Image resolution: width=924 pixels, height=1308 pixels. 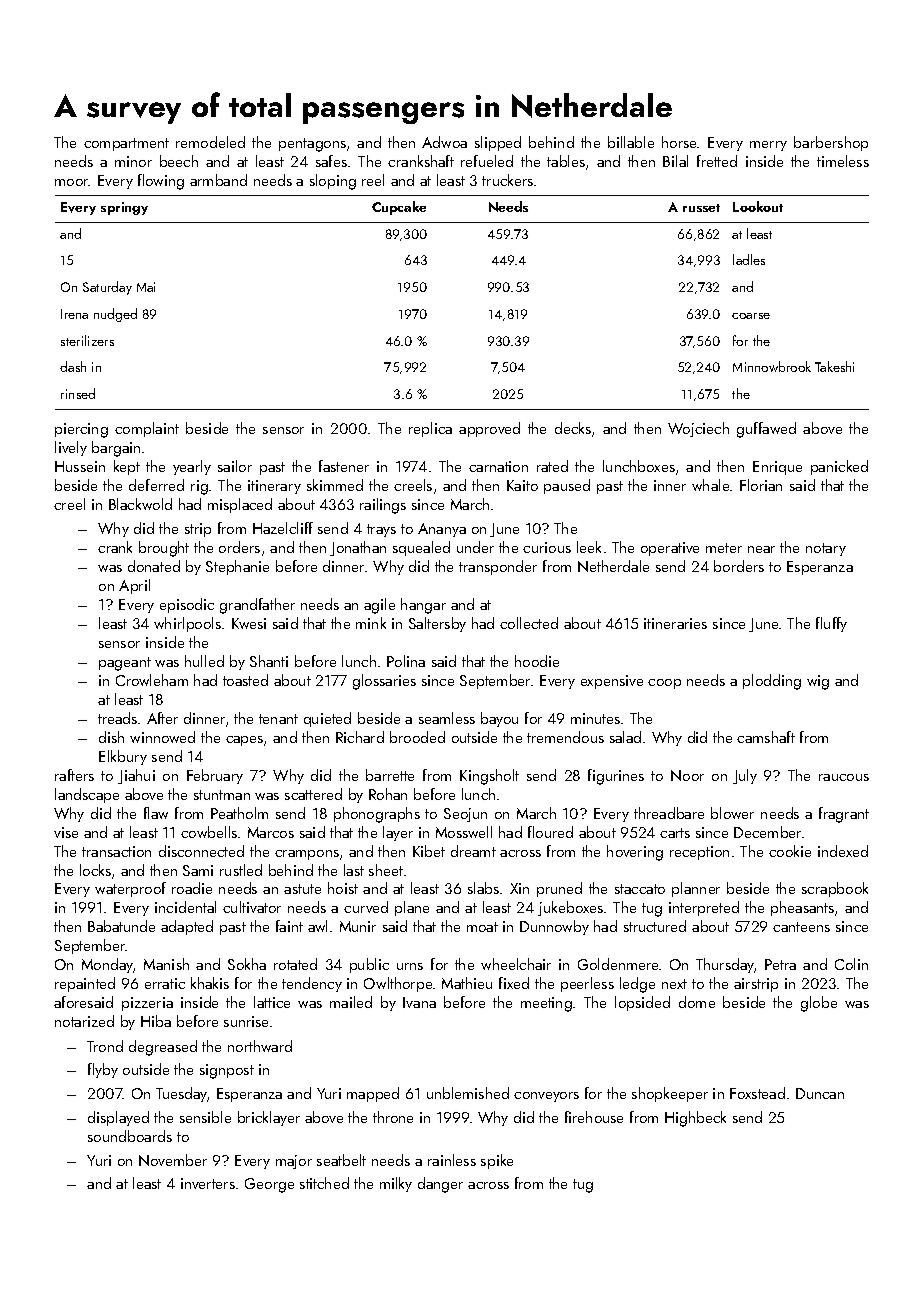 I want to click on piercing, so click(x=81, y=430).
